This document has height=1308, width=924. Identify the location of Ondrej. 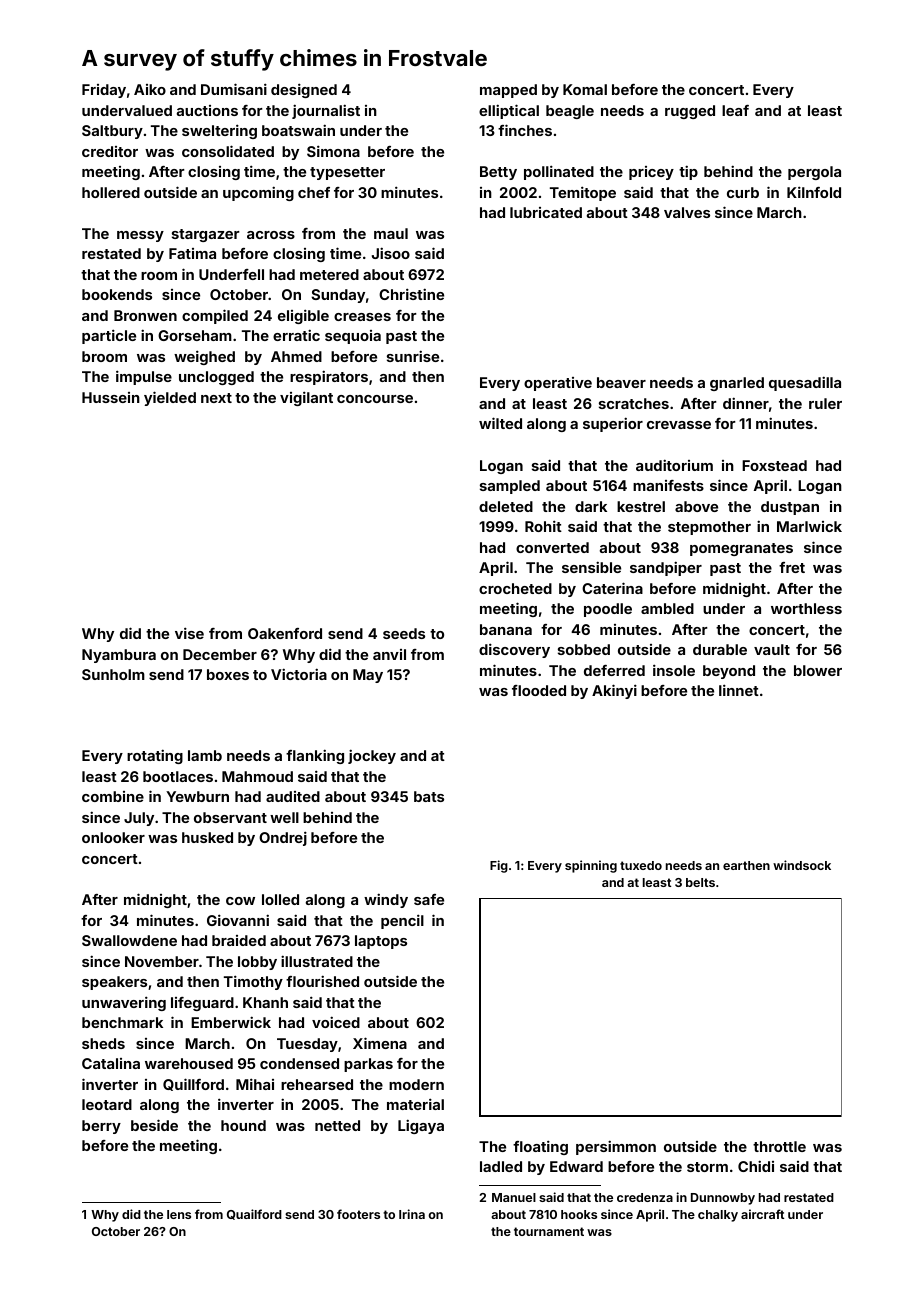
(283, 838).
